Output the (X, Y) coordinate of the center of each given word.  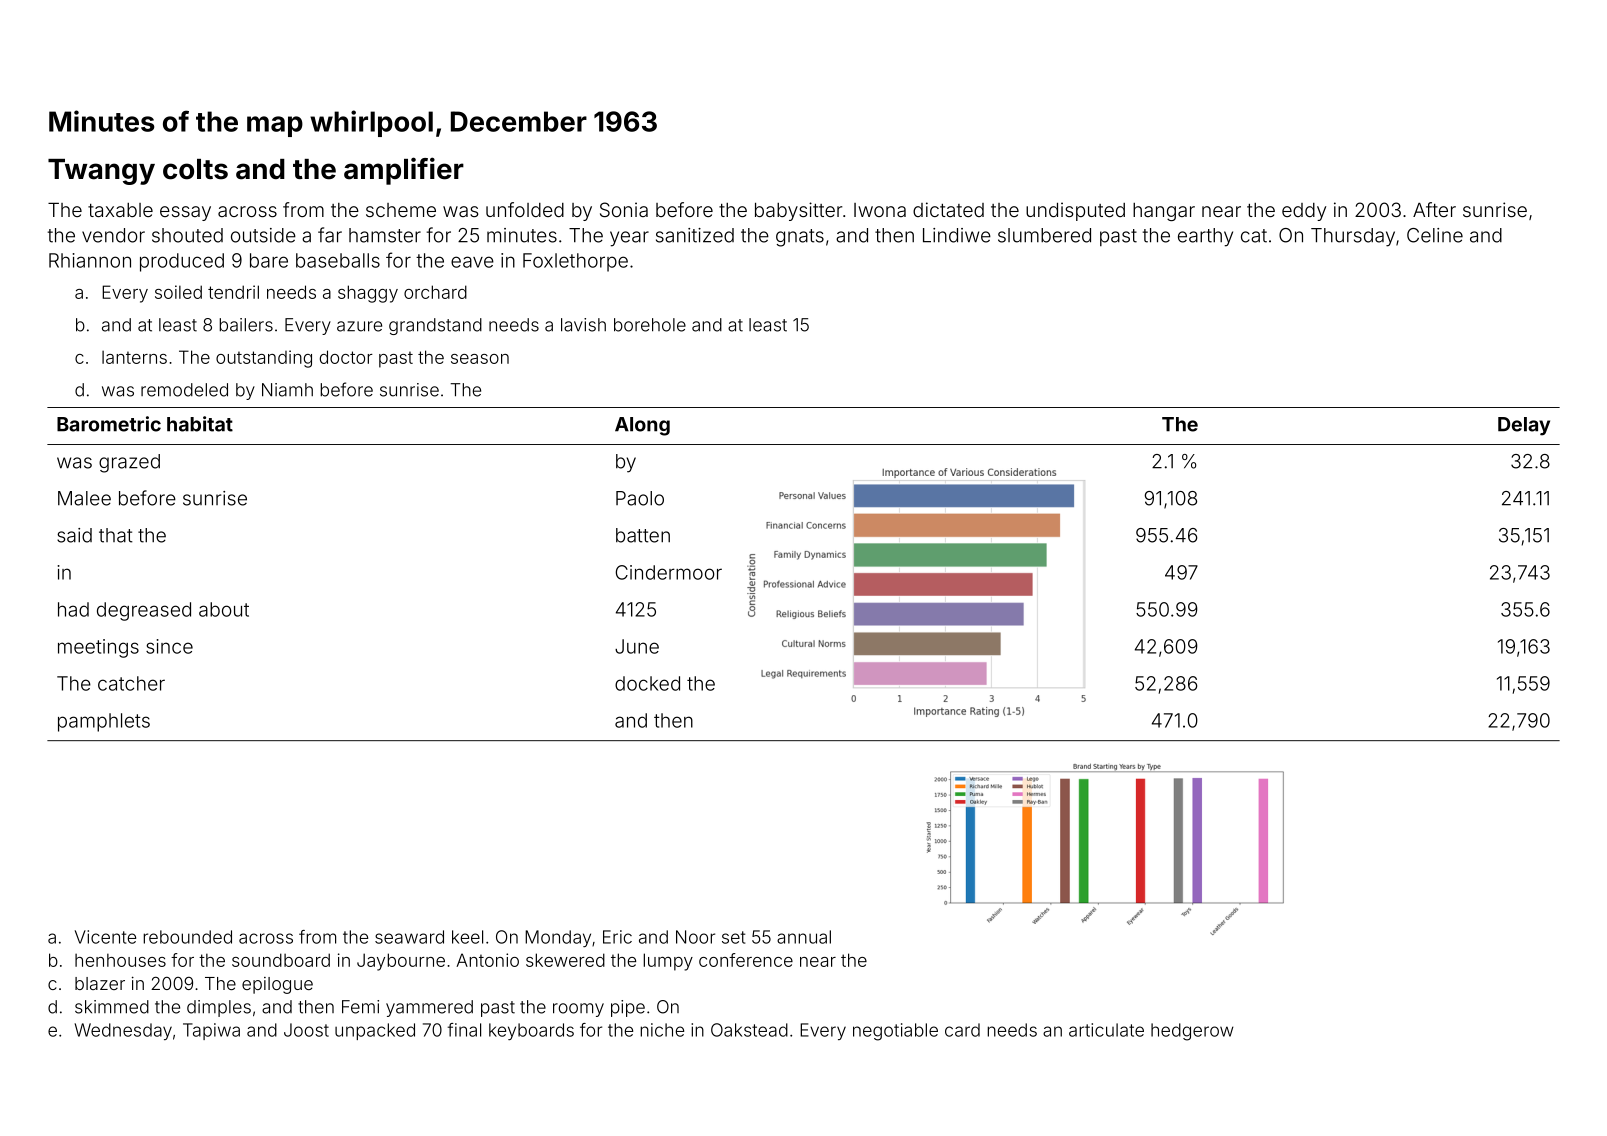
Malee (84, 498)
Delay (1524, 426)
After (1434, 209)
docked (647, 683)
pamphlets (104, 722)
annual (804, 937)
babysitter (798, 211)
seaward (409, 937)
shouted (187, 235)
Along (642, 426)
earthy (1205, 237)
